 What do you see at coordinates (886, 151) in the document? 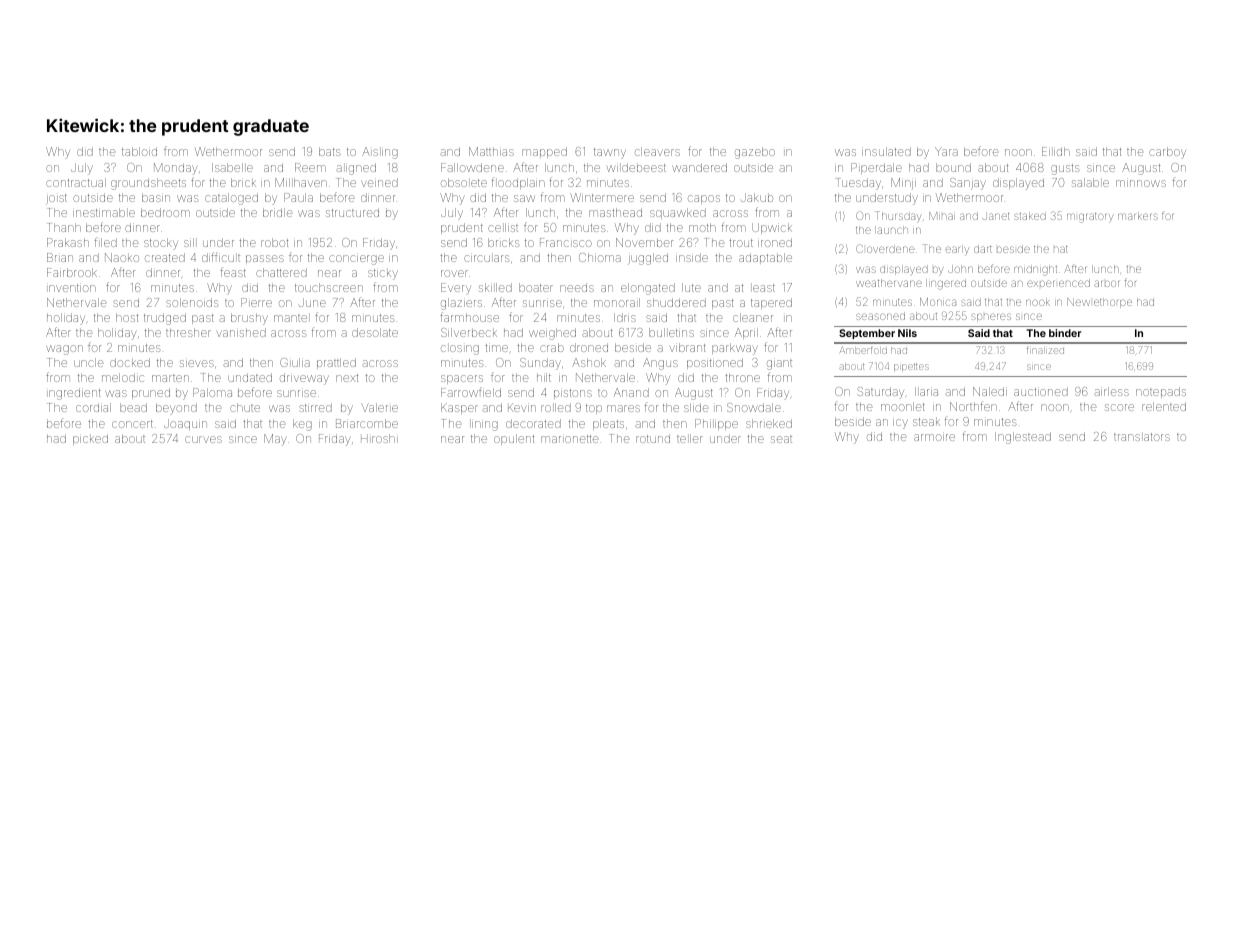
I see `insulated` at bounding box center [886, 151].
